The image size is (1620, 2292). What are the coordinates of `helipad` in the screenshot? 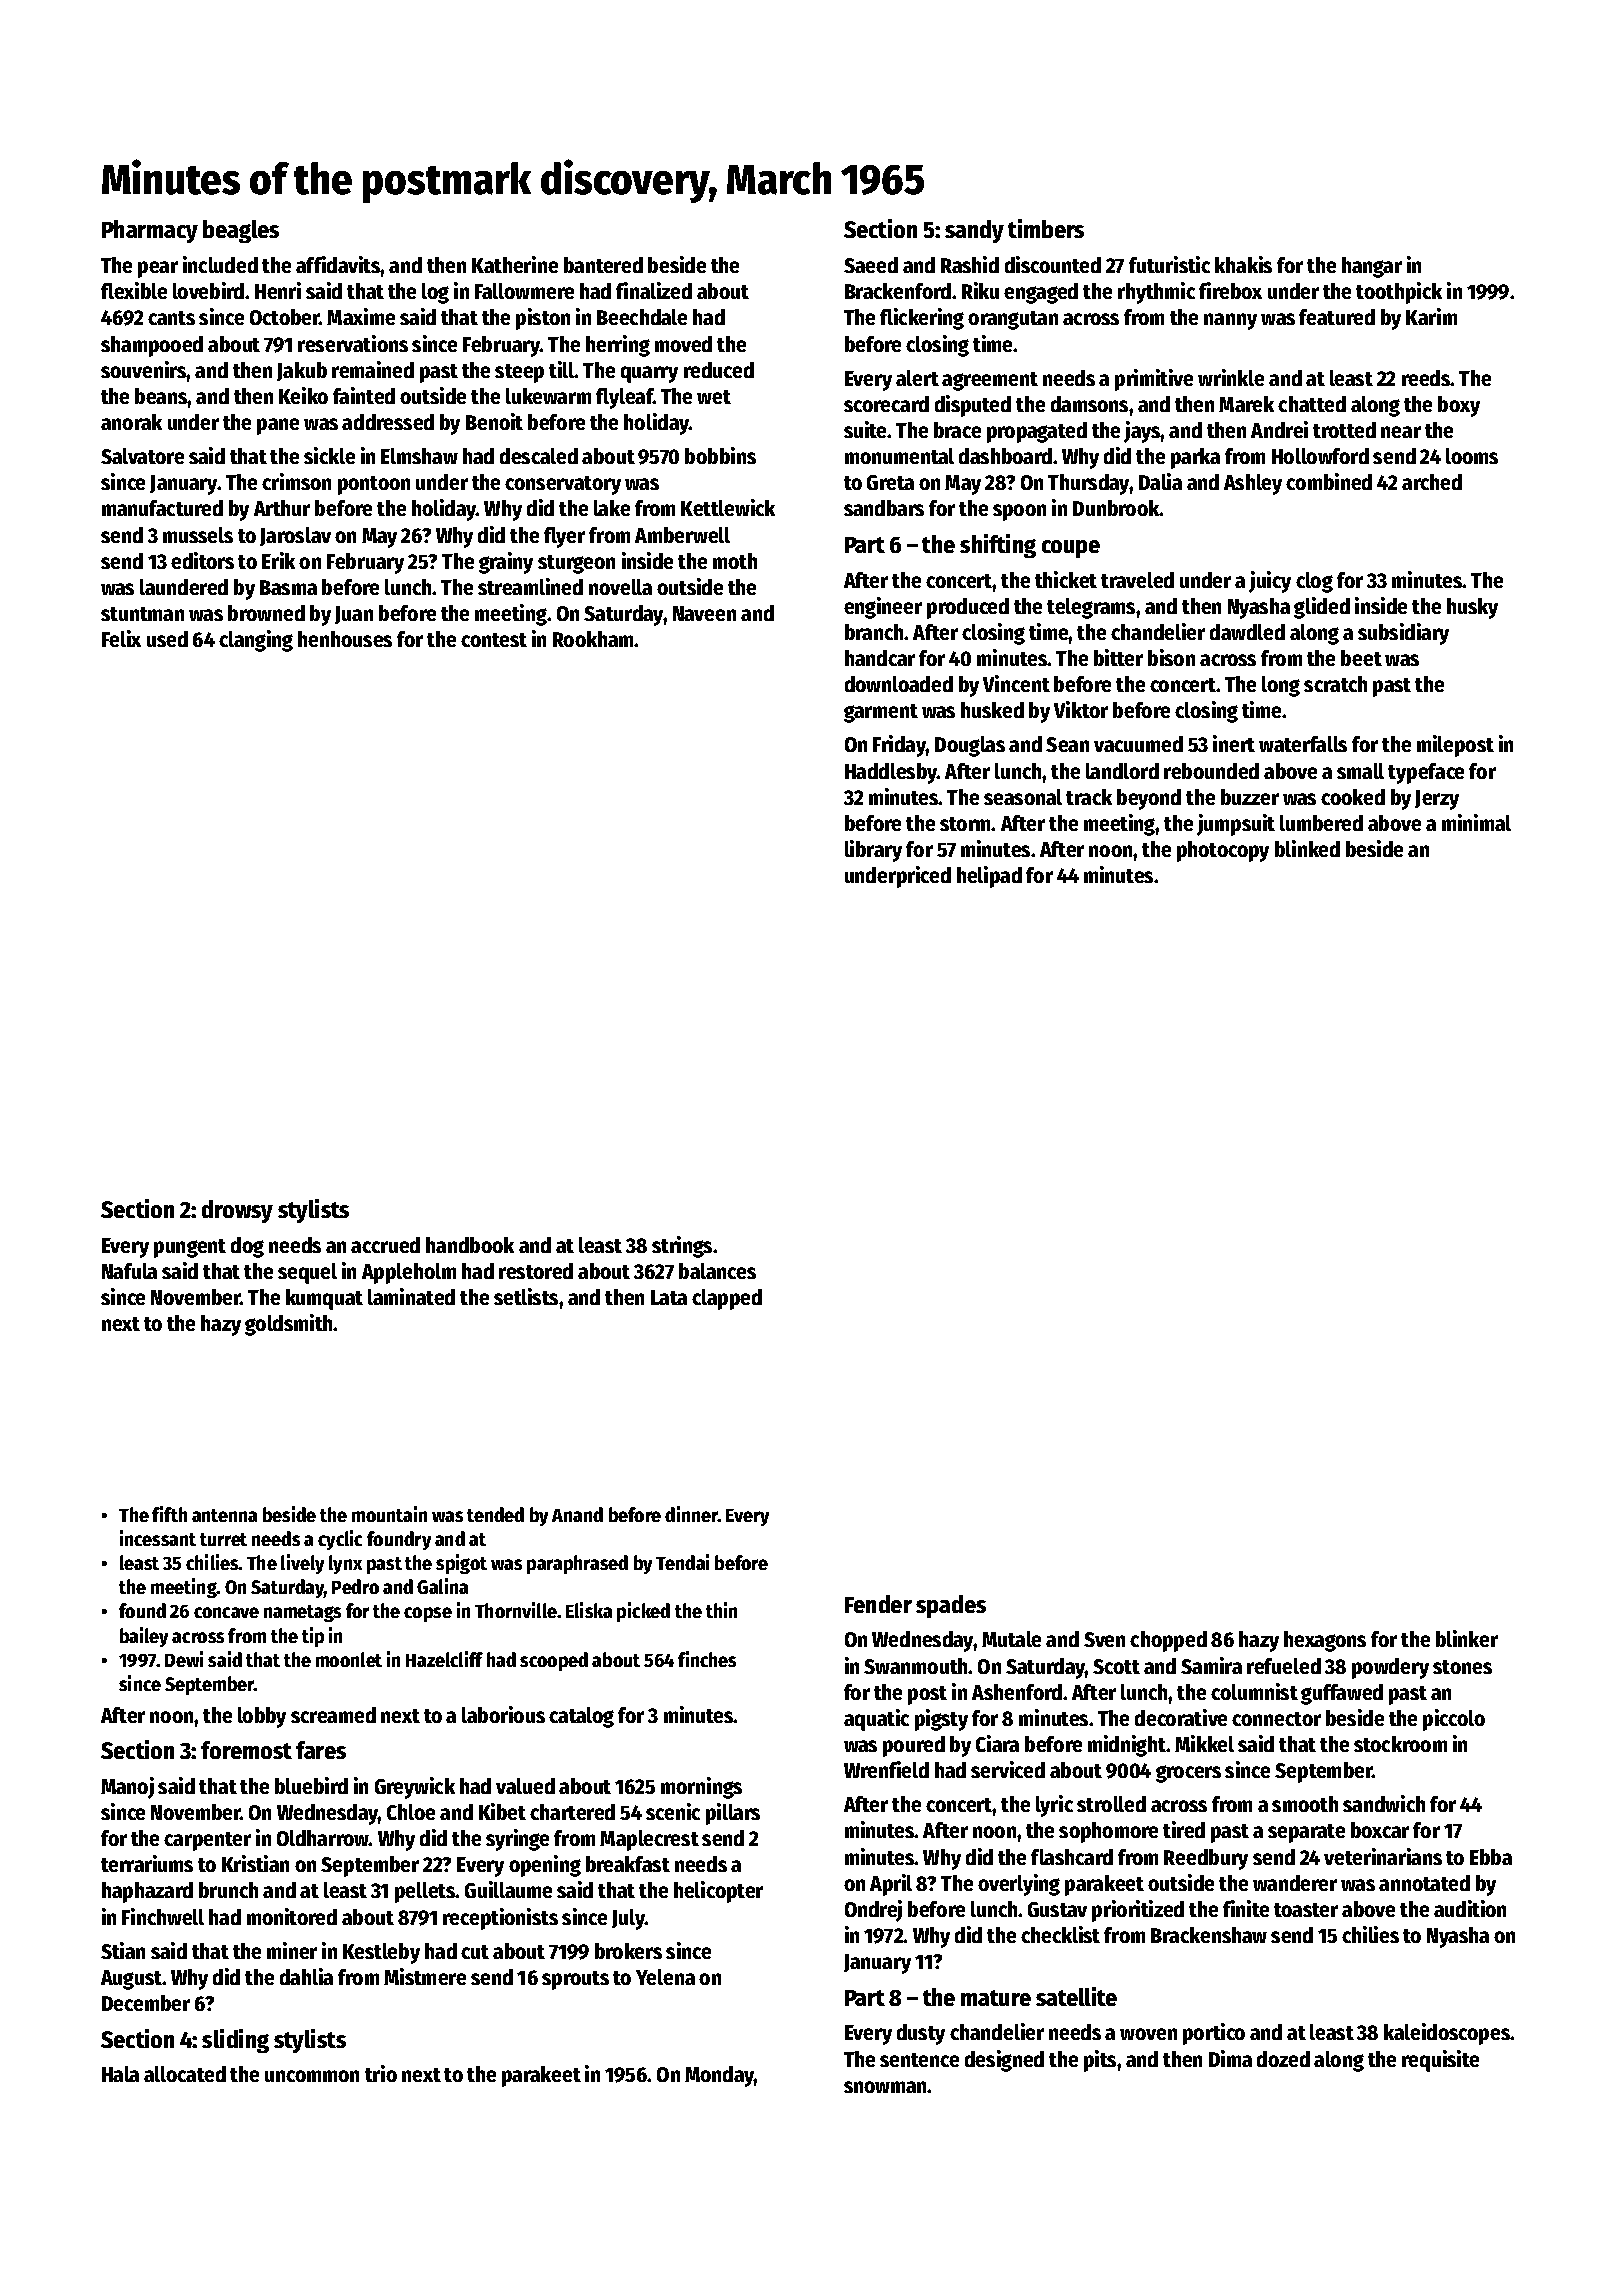 It's located at (989, 877).
